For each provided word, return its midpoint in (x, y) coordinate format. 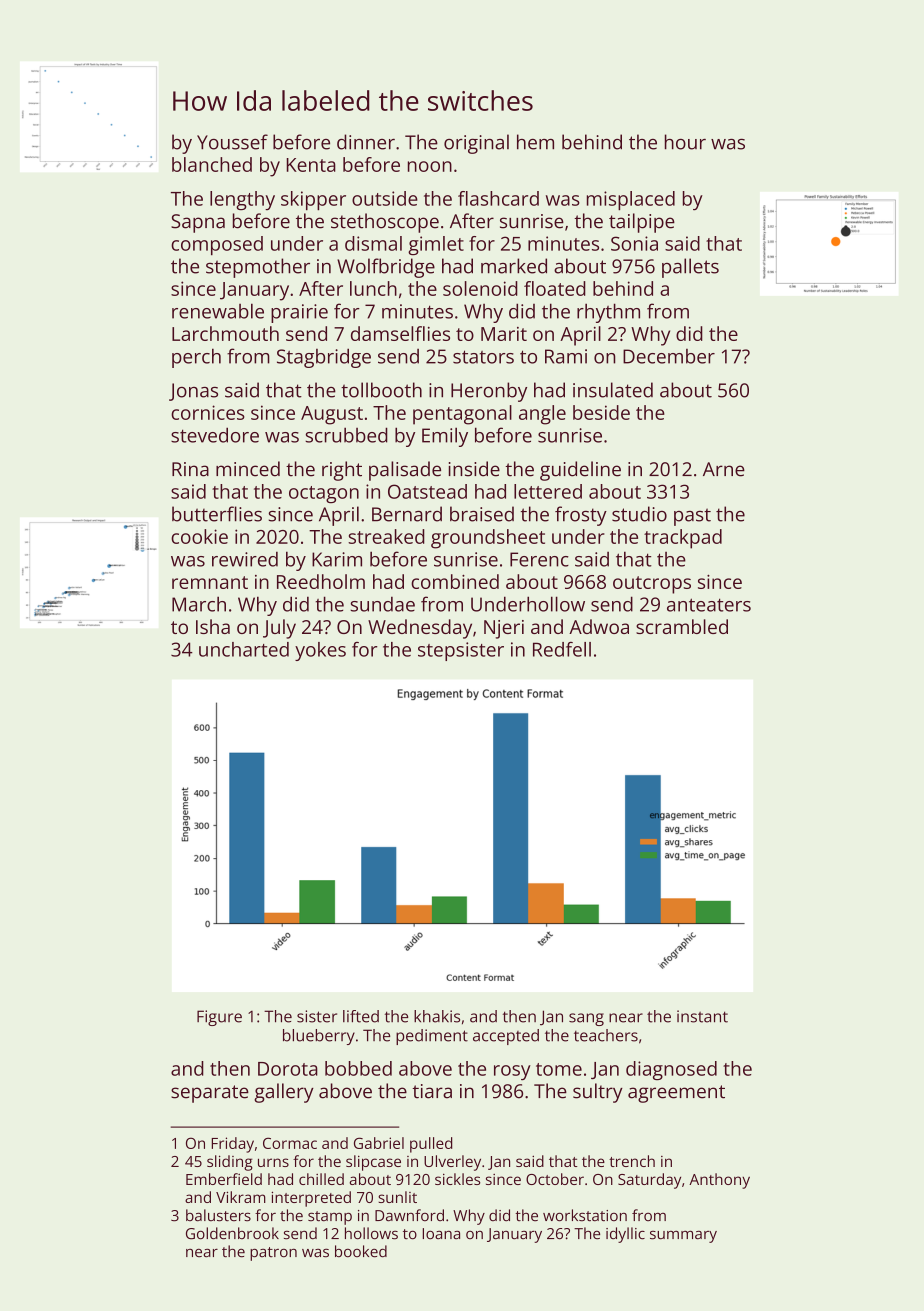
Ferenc (539, 559)
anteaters (709, 605)
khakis (437, 1016)
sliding (230, 1163)
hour (685, 142)
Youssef (232, 142)
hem (535, 142)
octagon (324, 494)
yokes (320, 651)
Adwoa (599, 626)
